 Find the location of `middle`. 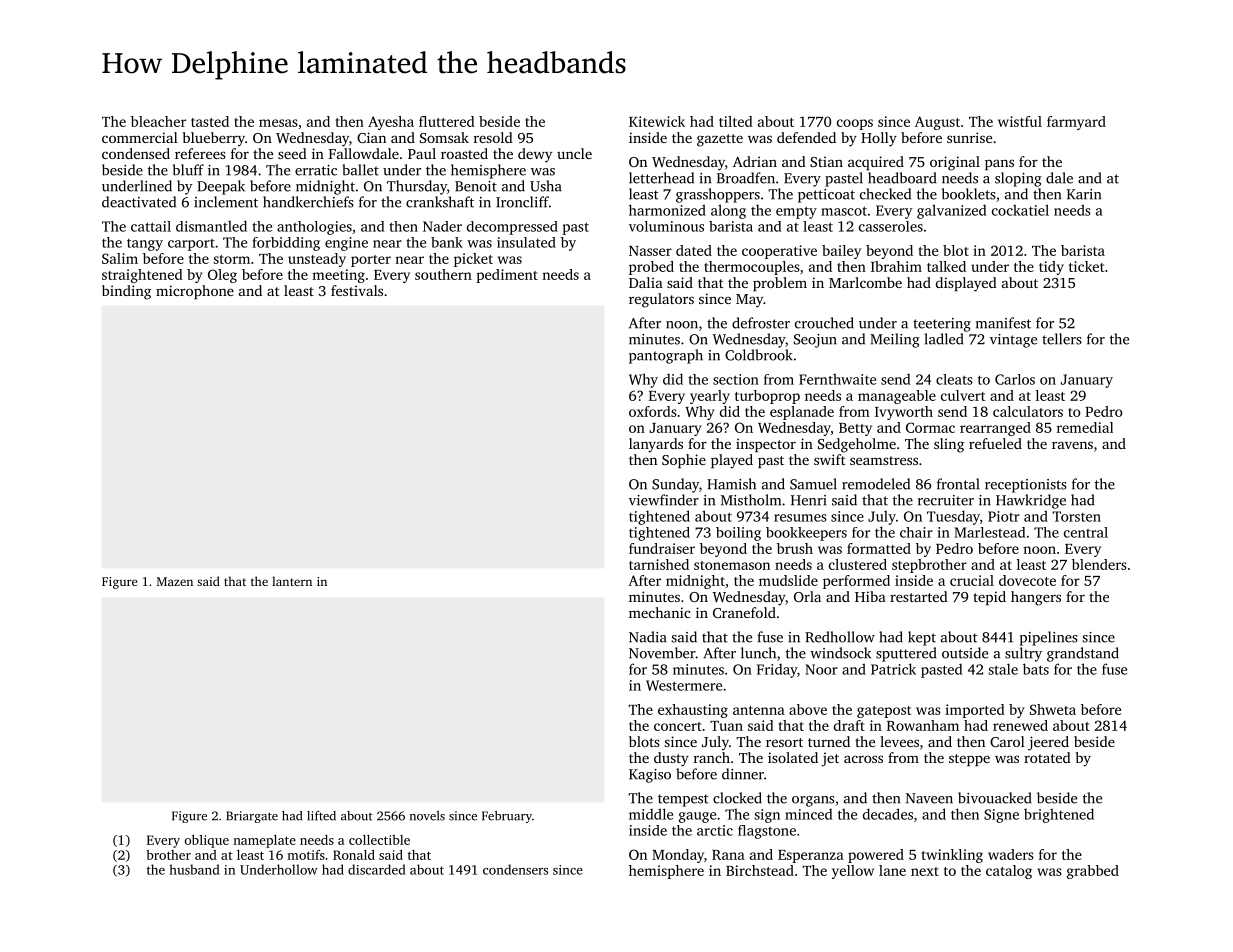

middle is located at coordinates (651, 814).
